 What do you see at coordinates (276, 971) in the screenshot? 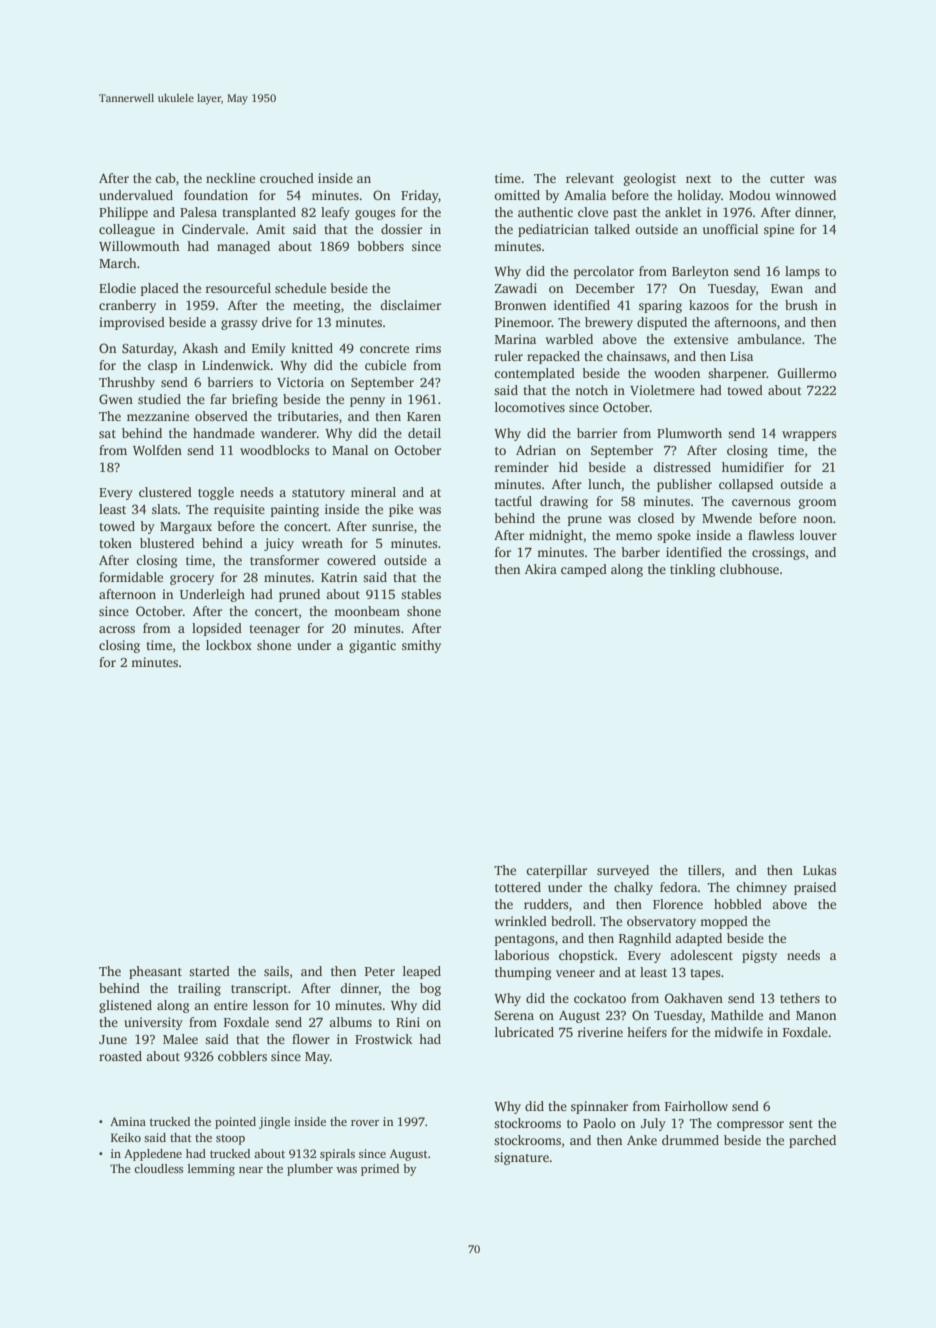
I see `sails` at bounding box center [276, 971].
